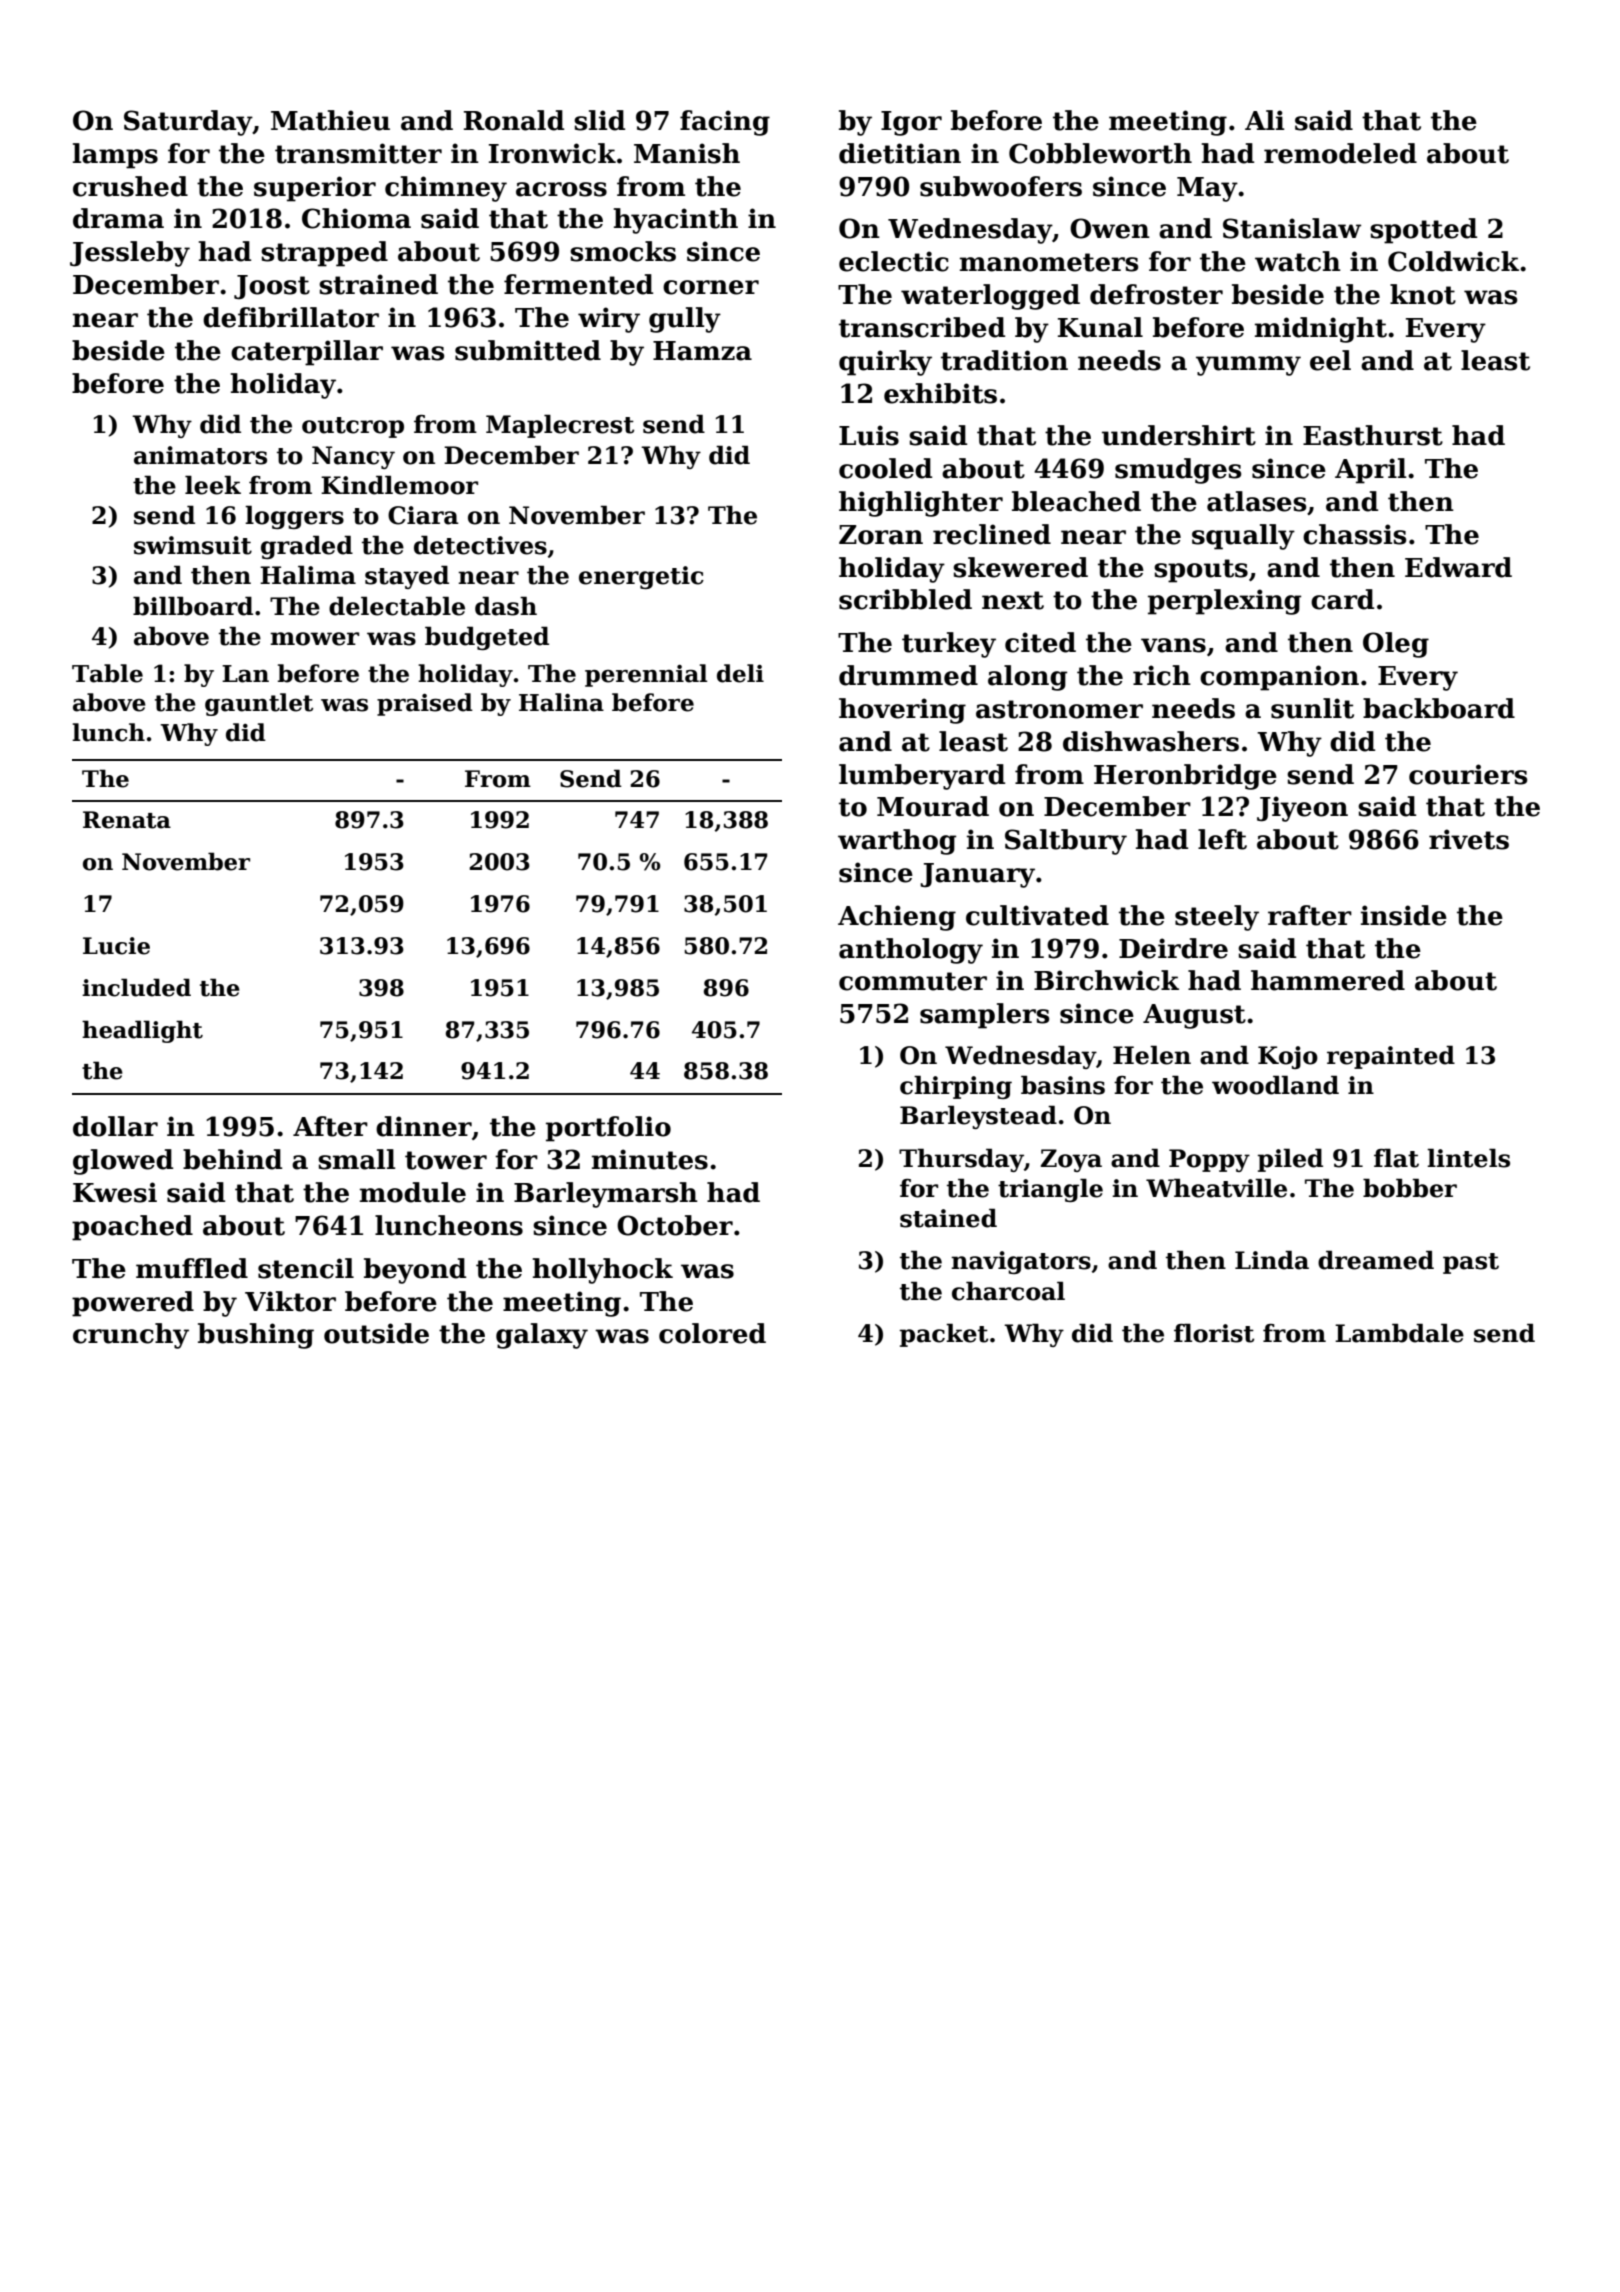 Image resolution: width=1620 pixels, height=2292 pixels. Describe the element at coordinates (933, 806) in the image. I see `Mourad` at that location.
